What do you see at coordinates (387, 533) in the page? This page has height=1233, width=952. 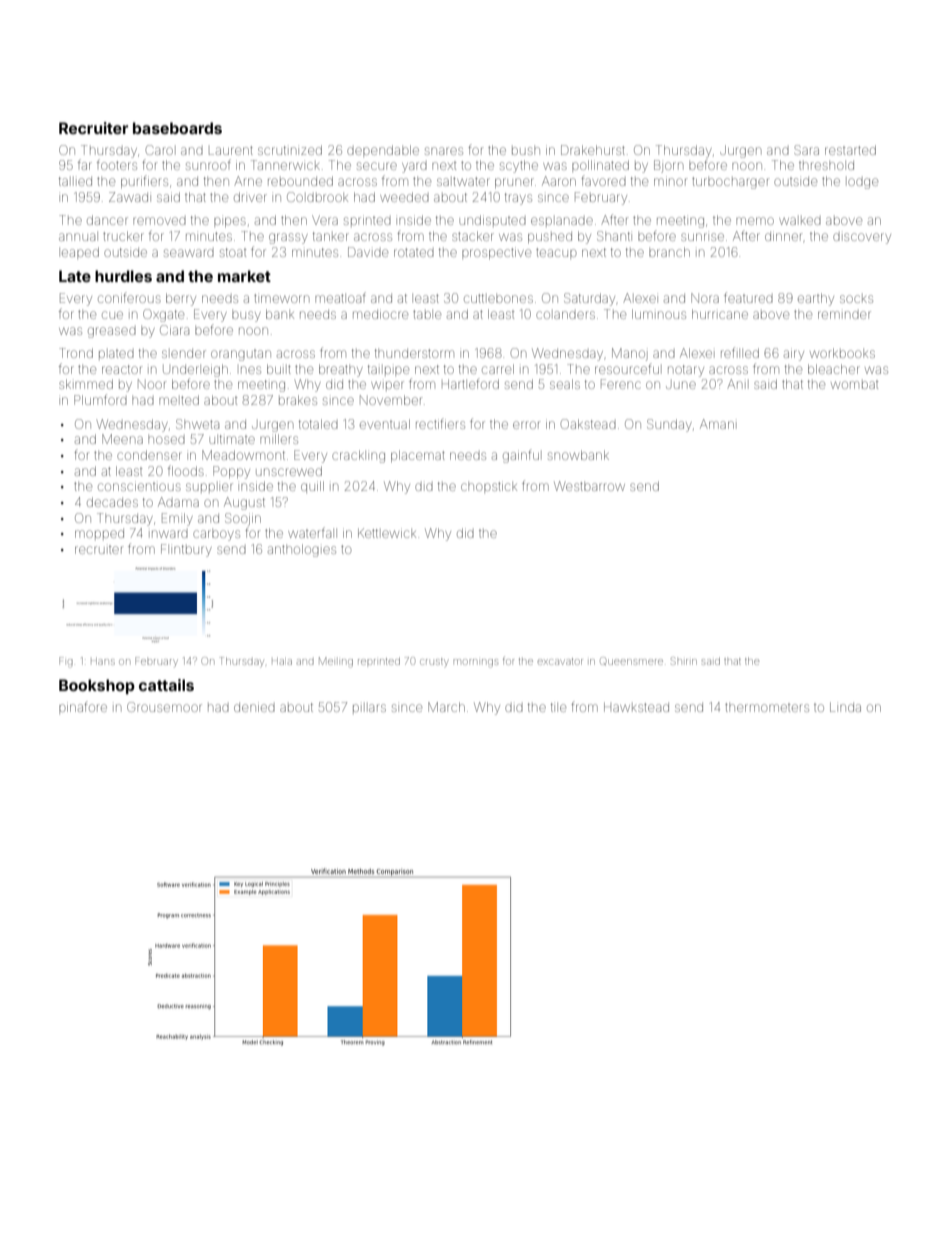 I see `Kettlewick` at bounding box center [387, 533].
